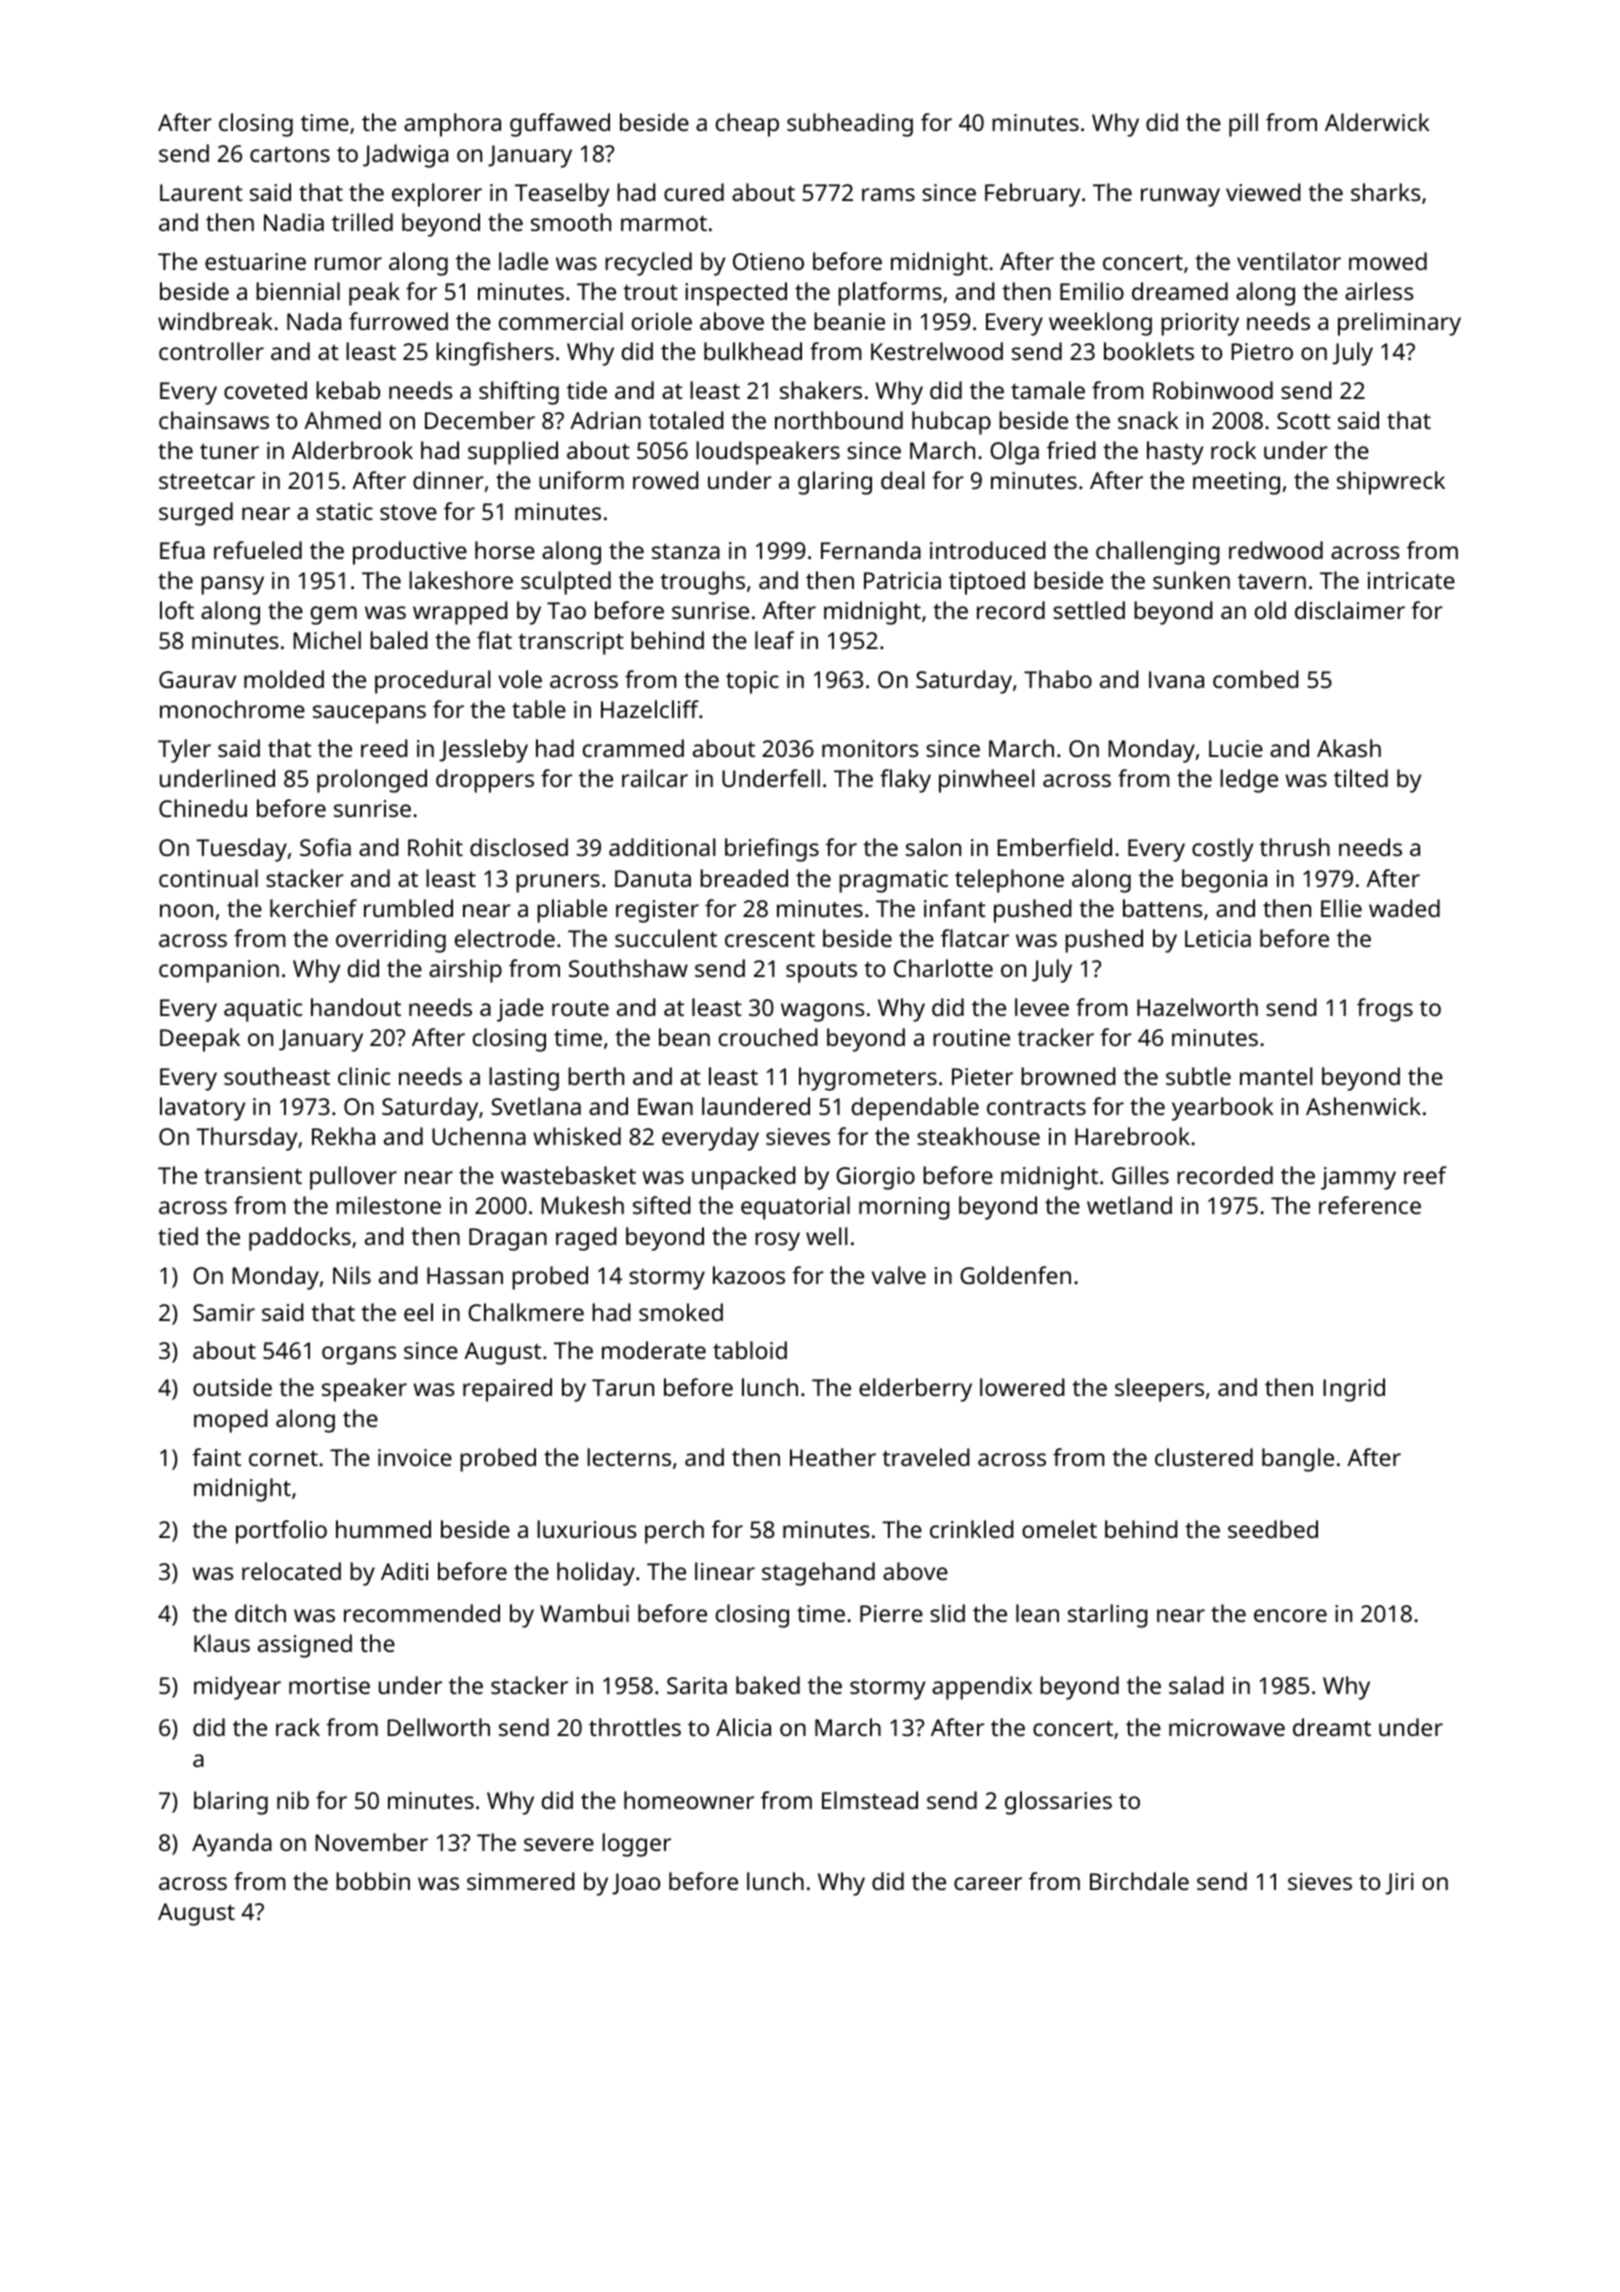  Describe the element at coordinates (373, 1881) in the screenshot. I see `bobbin` at that location.
